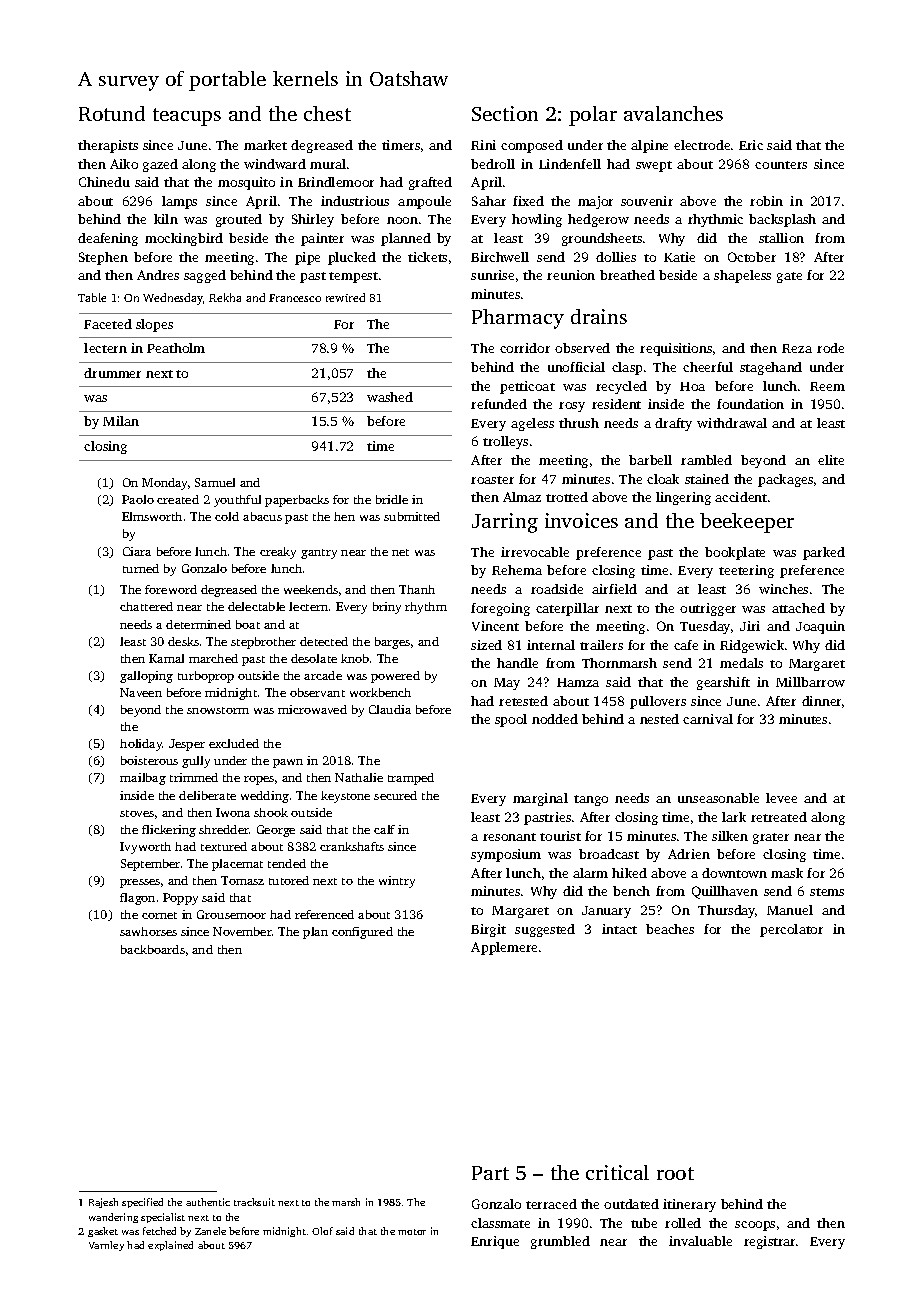  I want to click on scoops, so click(755, 1226).
